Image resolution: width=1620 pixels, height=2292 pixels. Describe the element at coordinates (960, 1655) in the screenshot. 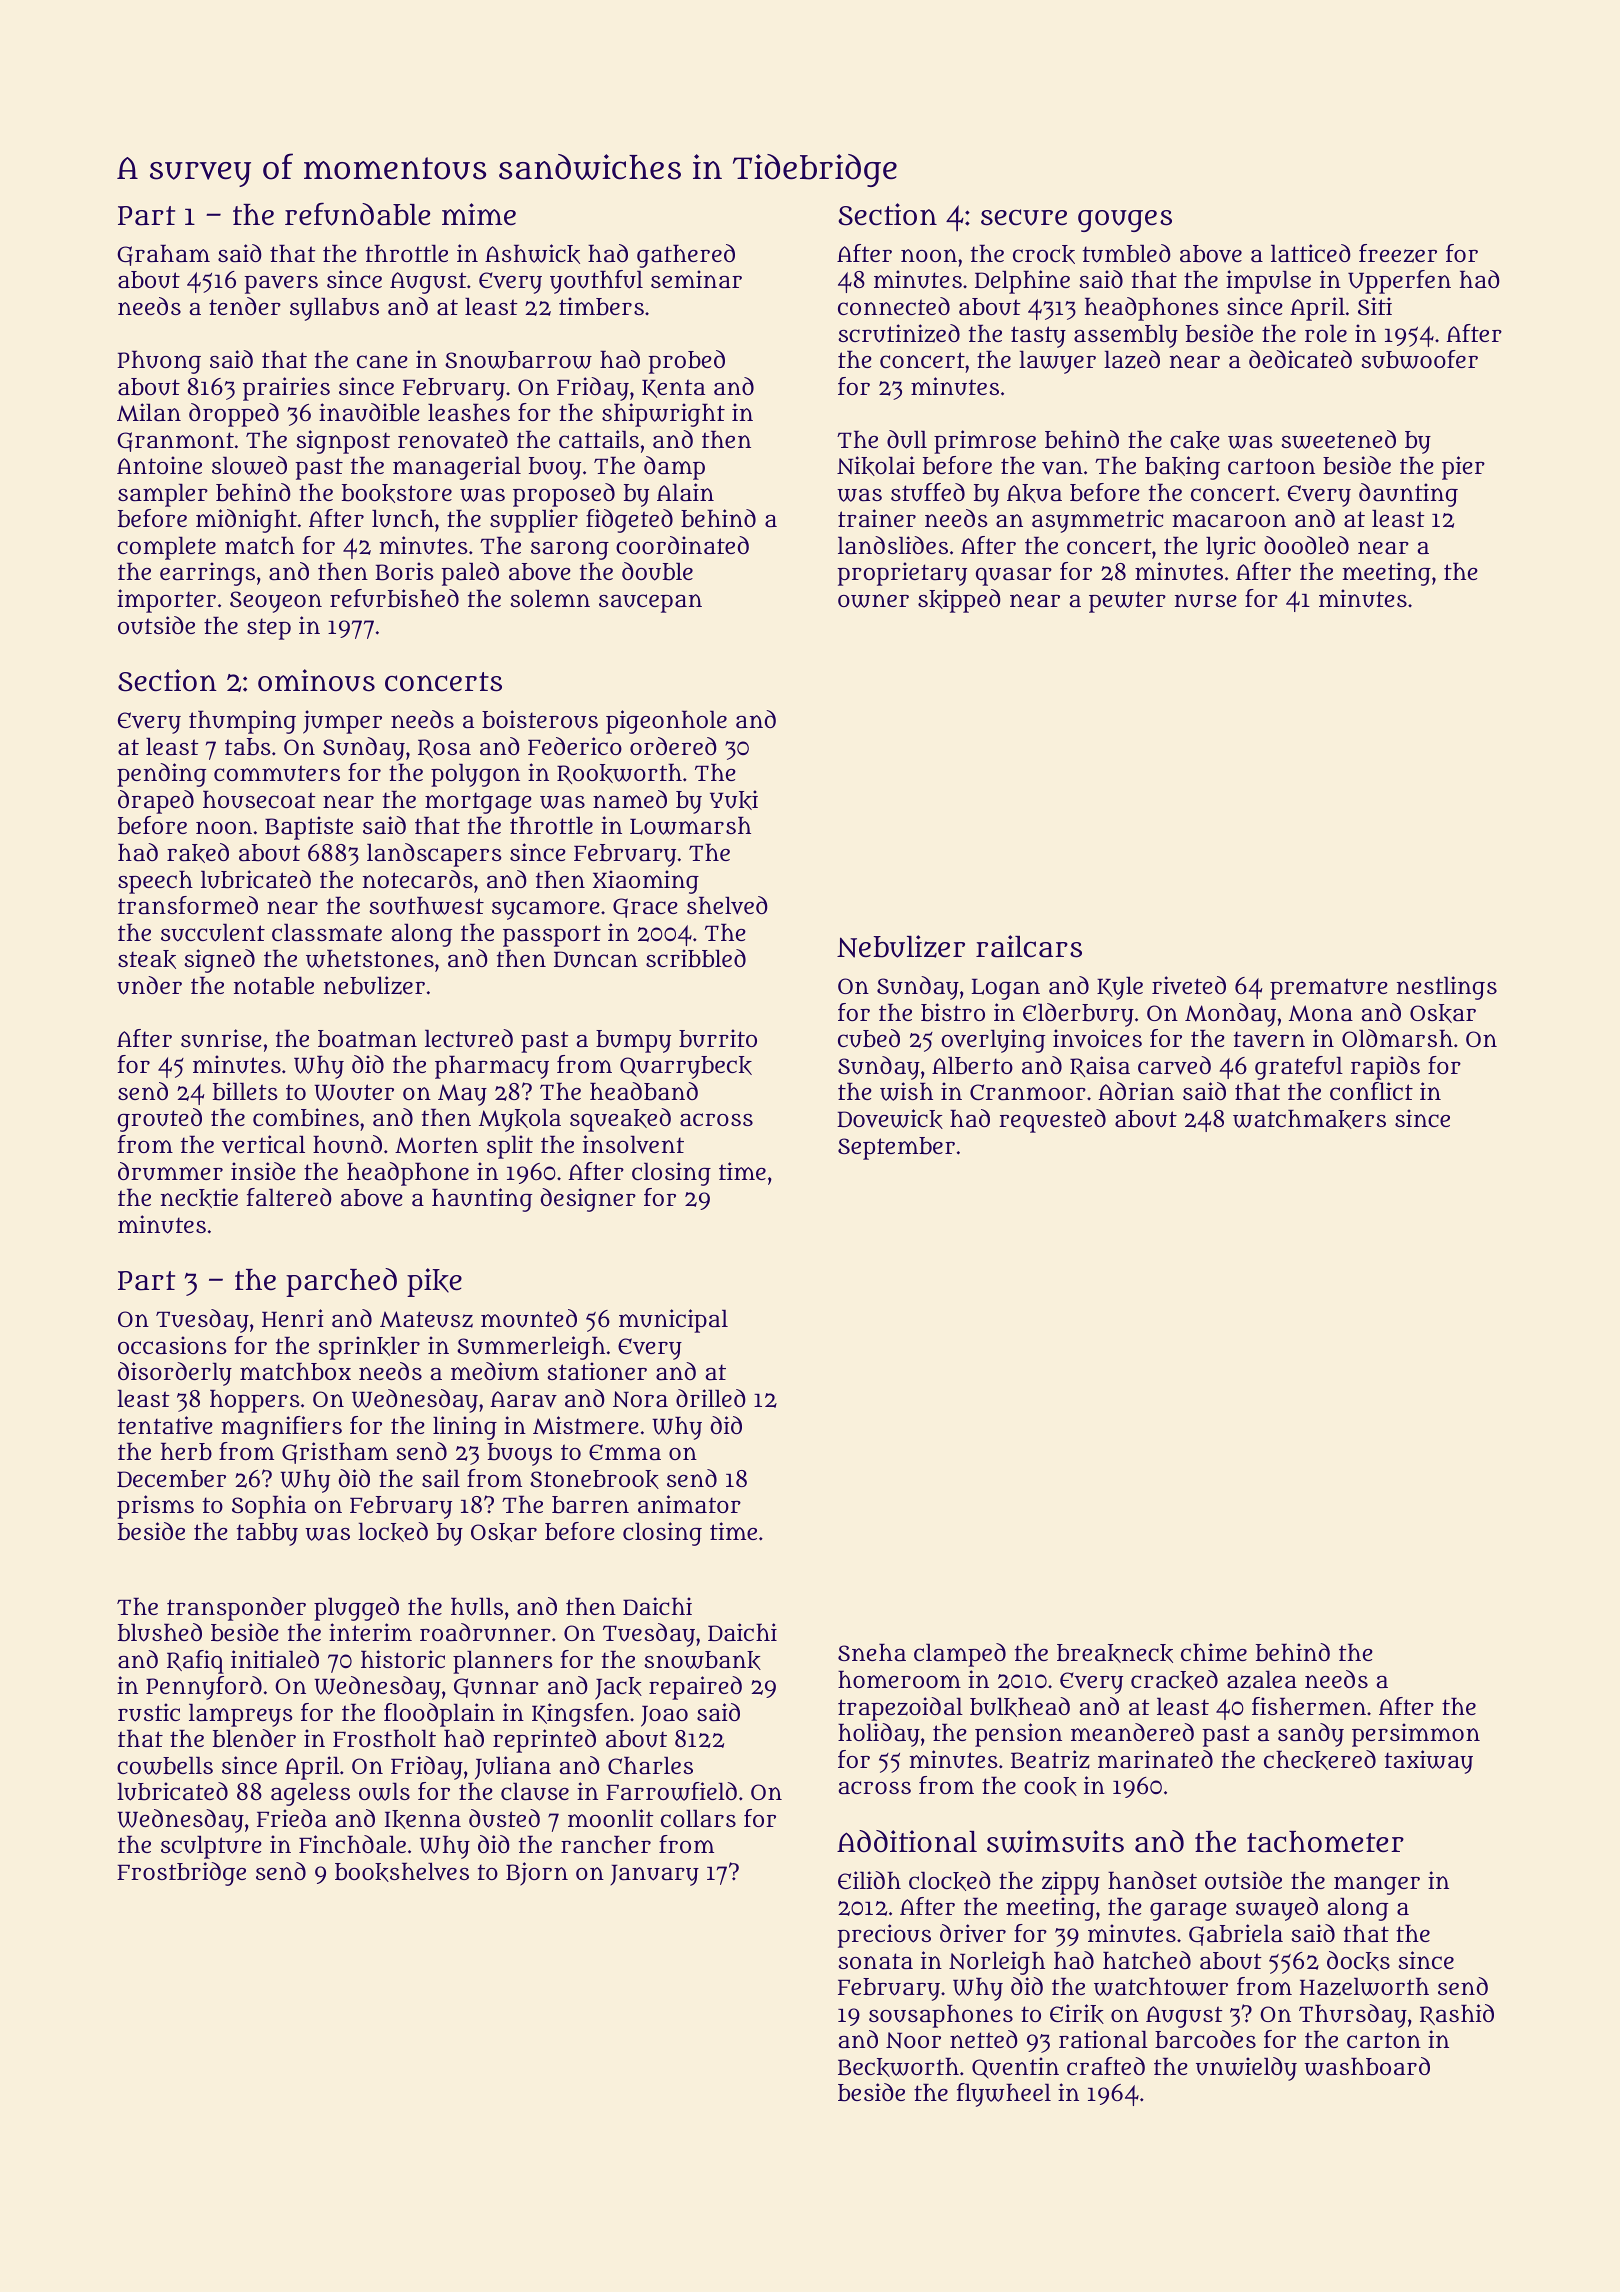

I see `clamped` at that location.
